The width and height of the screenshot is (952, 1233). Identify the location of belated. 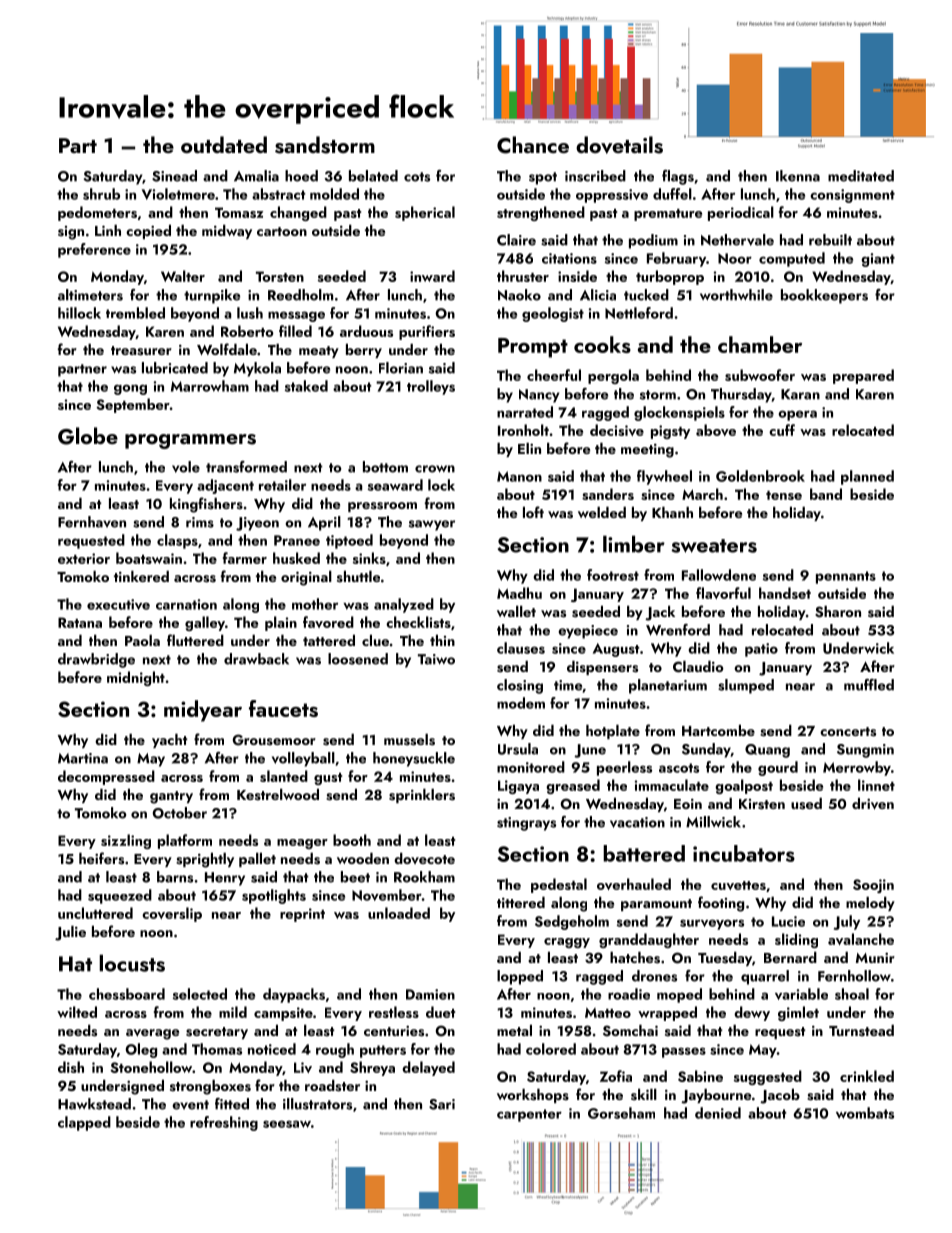
(373, 176).
